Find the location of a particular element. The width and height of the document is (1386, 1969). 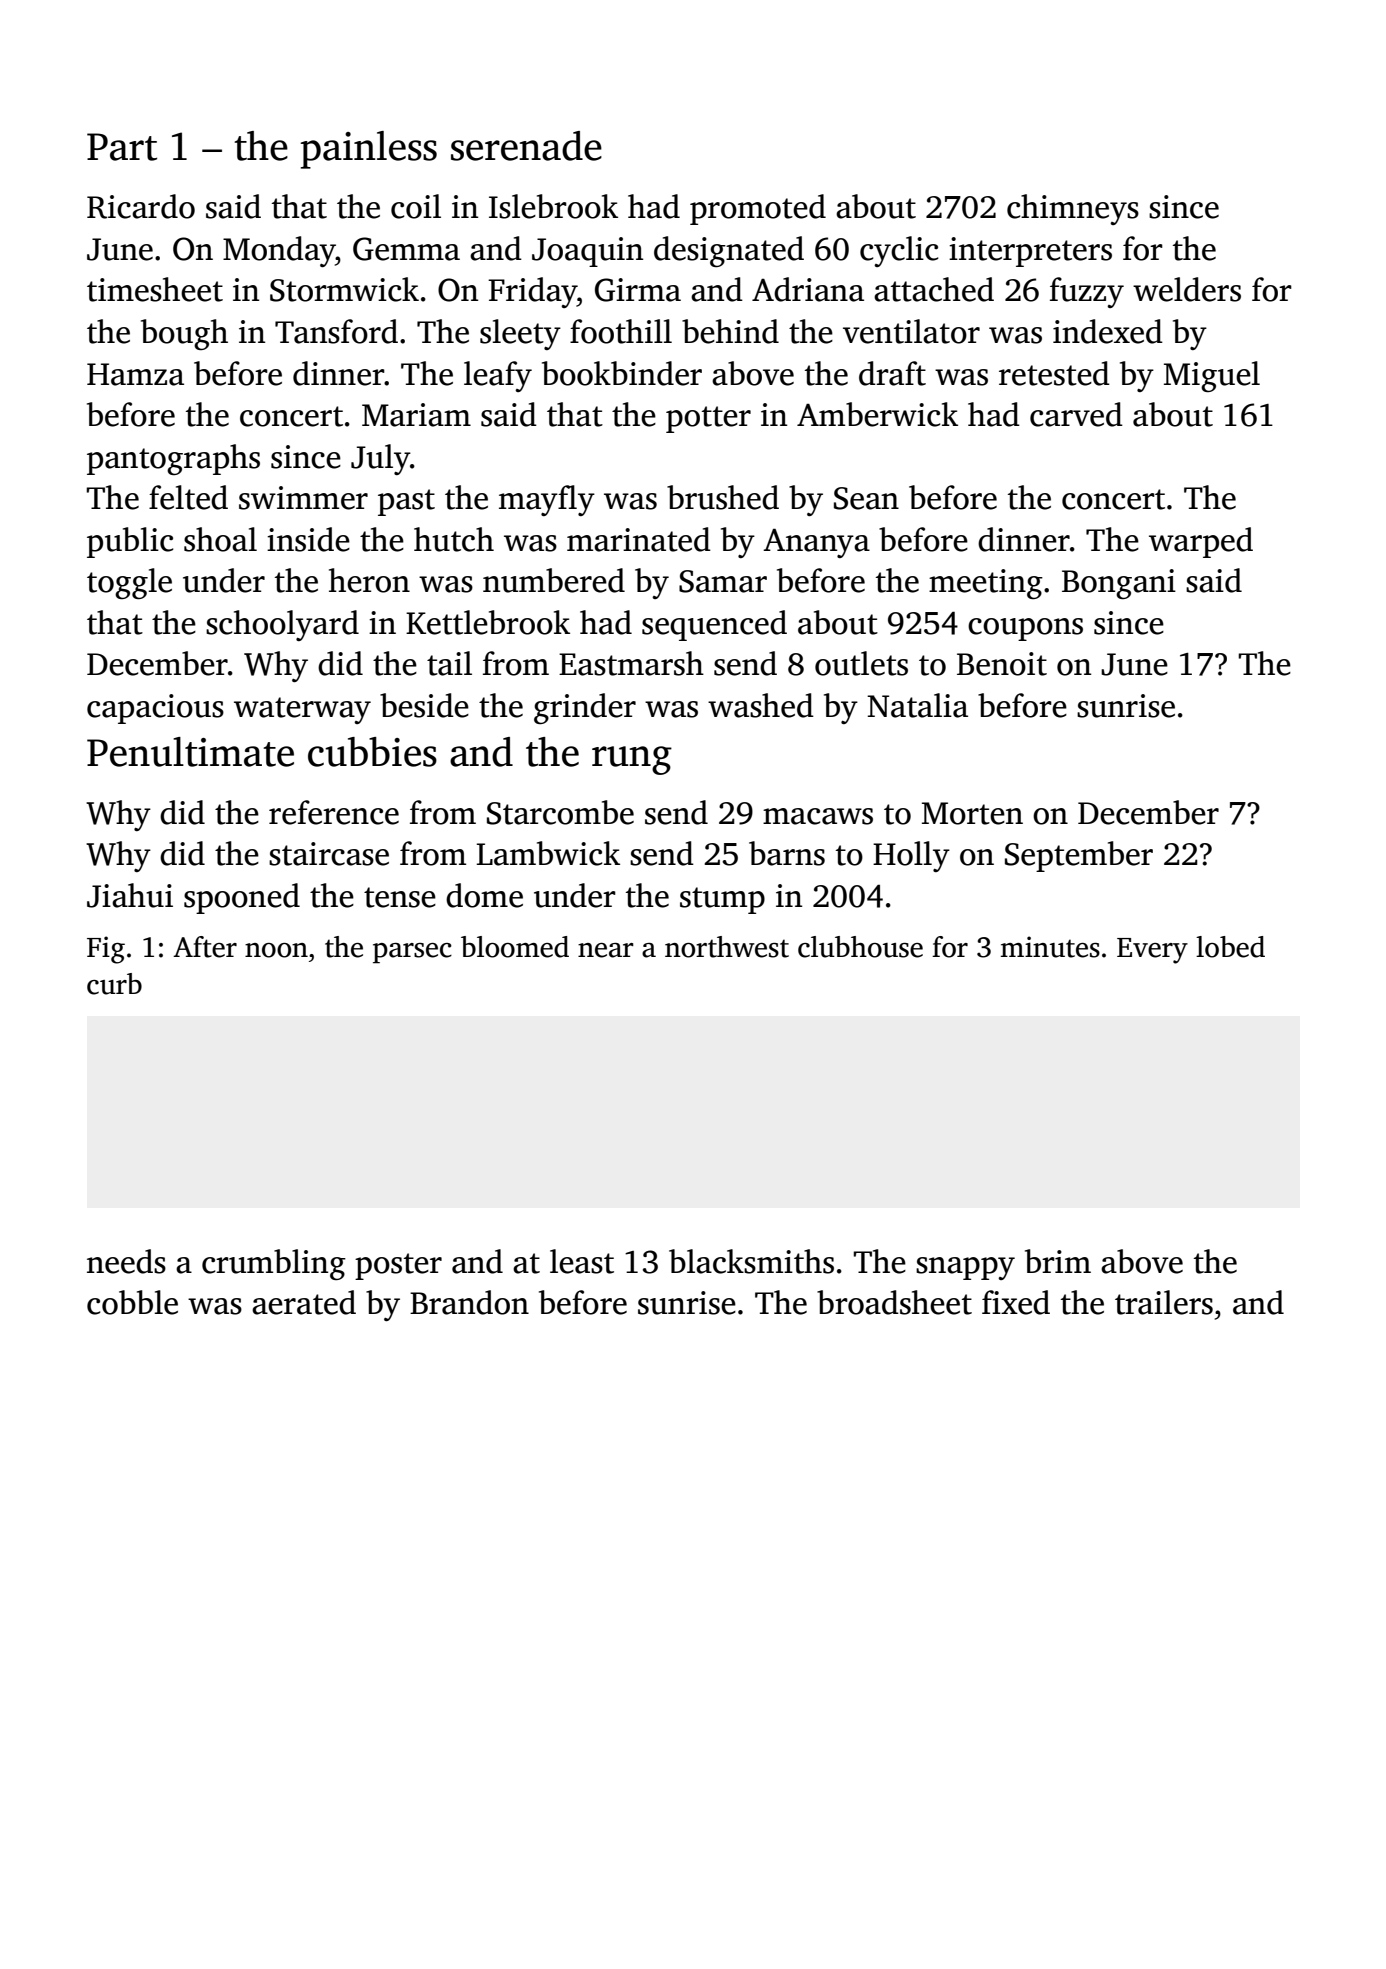

Ananya is located at coordinates (816, 543).
